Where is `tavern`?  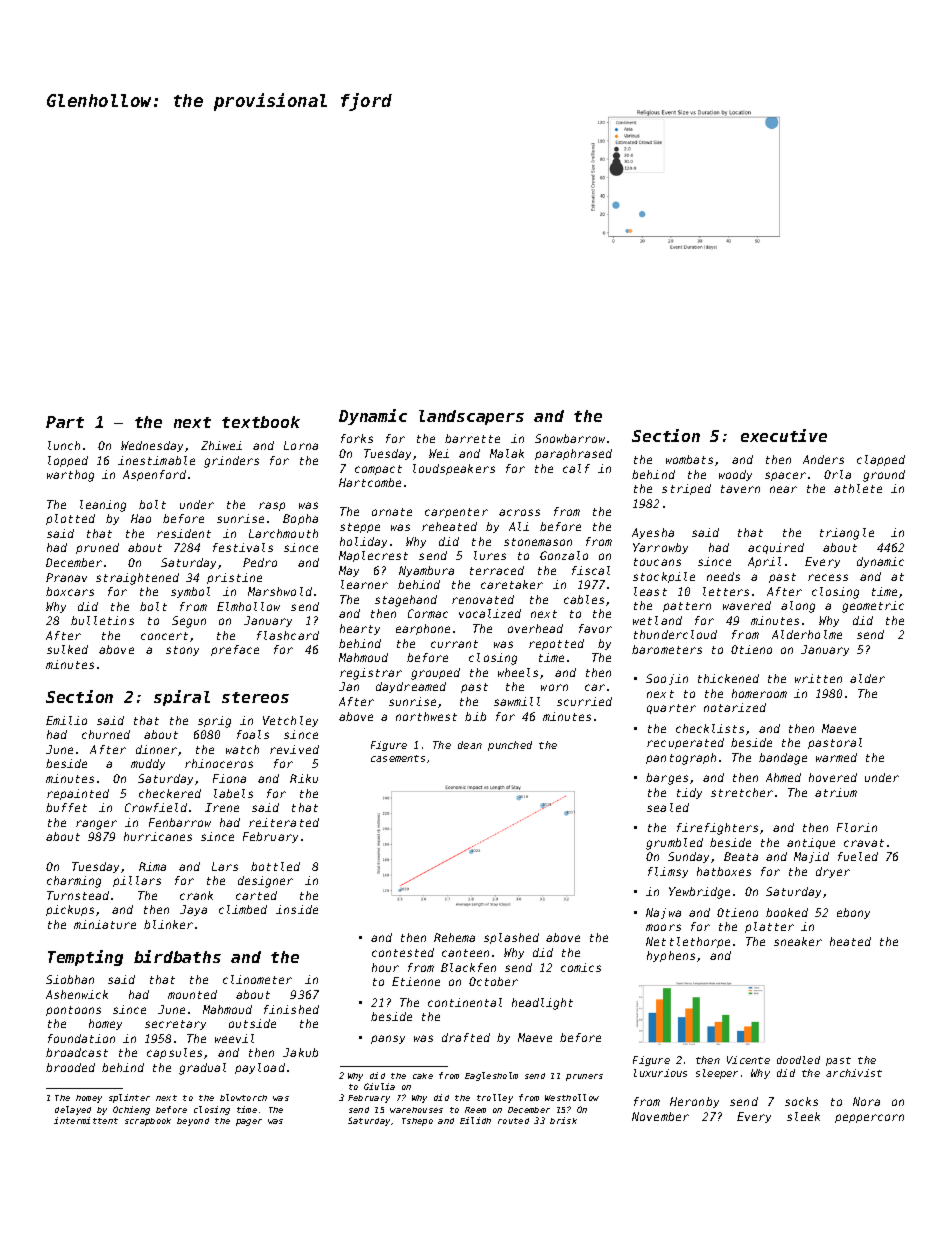 tavern is located at coordinates (740, 489).
